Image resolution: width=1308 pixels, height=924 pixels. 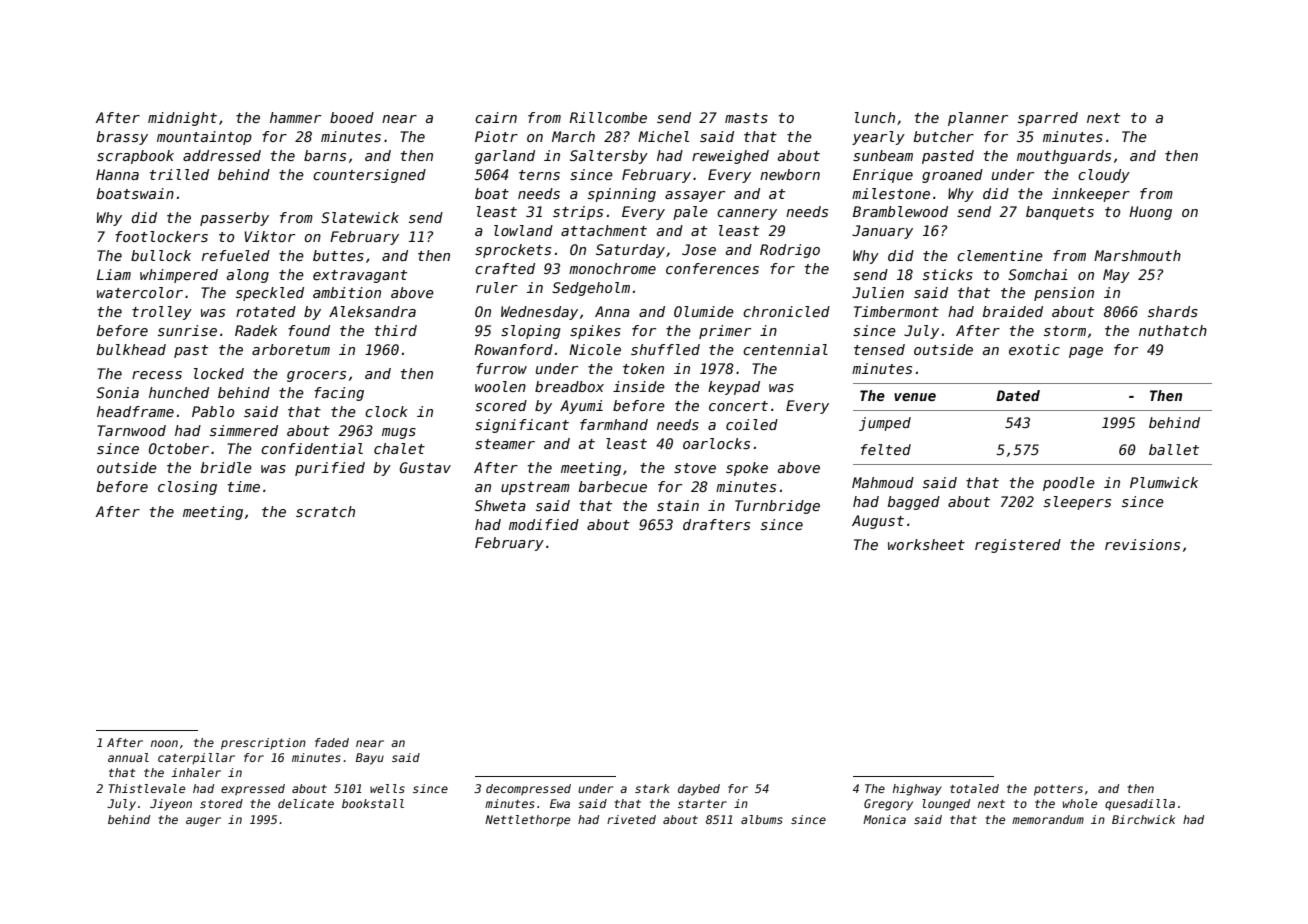 I want to click on cloudy, so click(x=1104, y=176).
